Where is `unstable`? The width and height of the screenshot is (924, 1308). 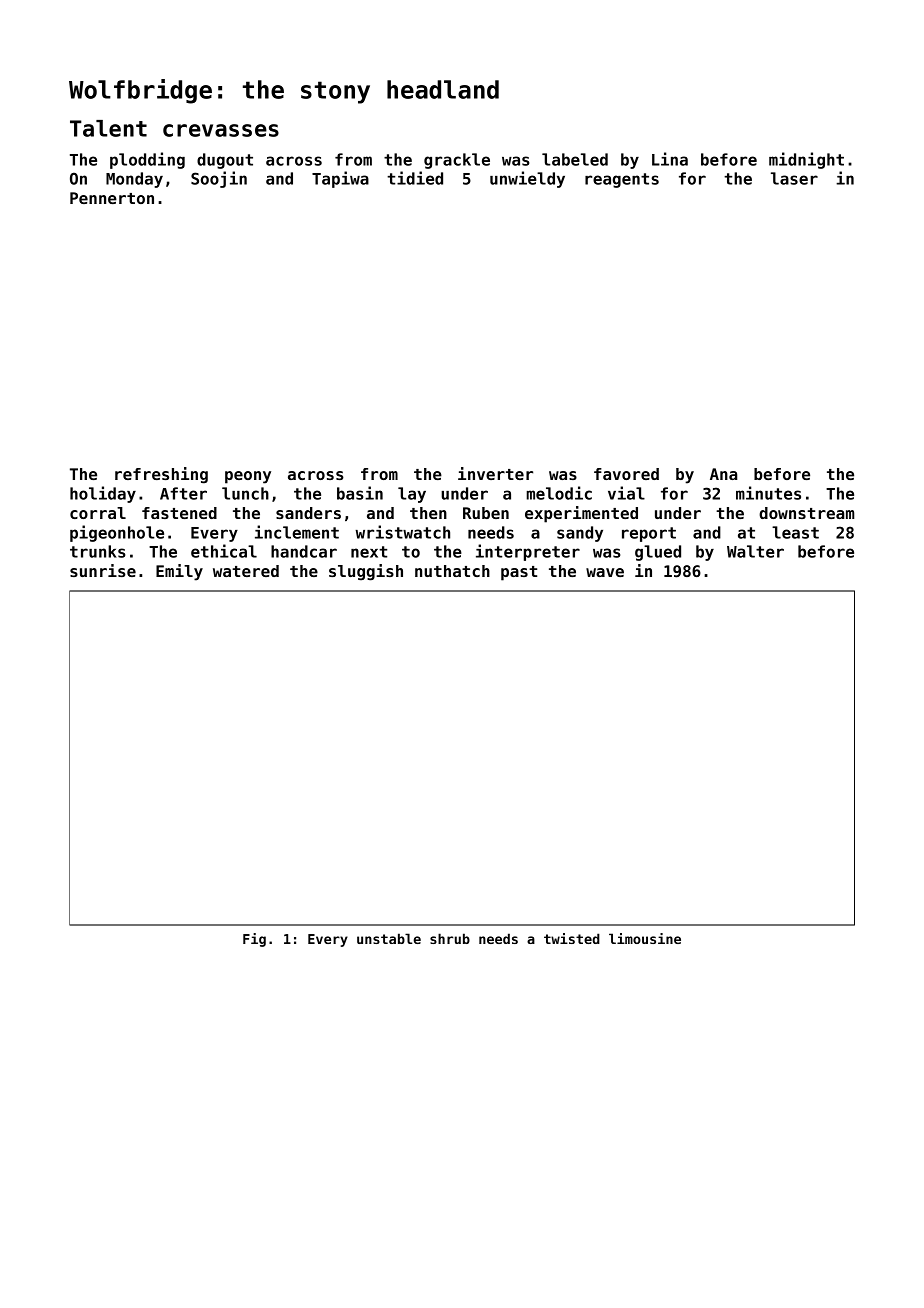
unstable is located at coordinates (389, 938).
